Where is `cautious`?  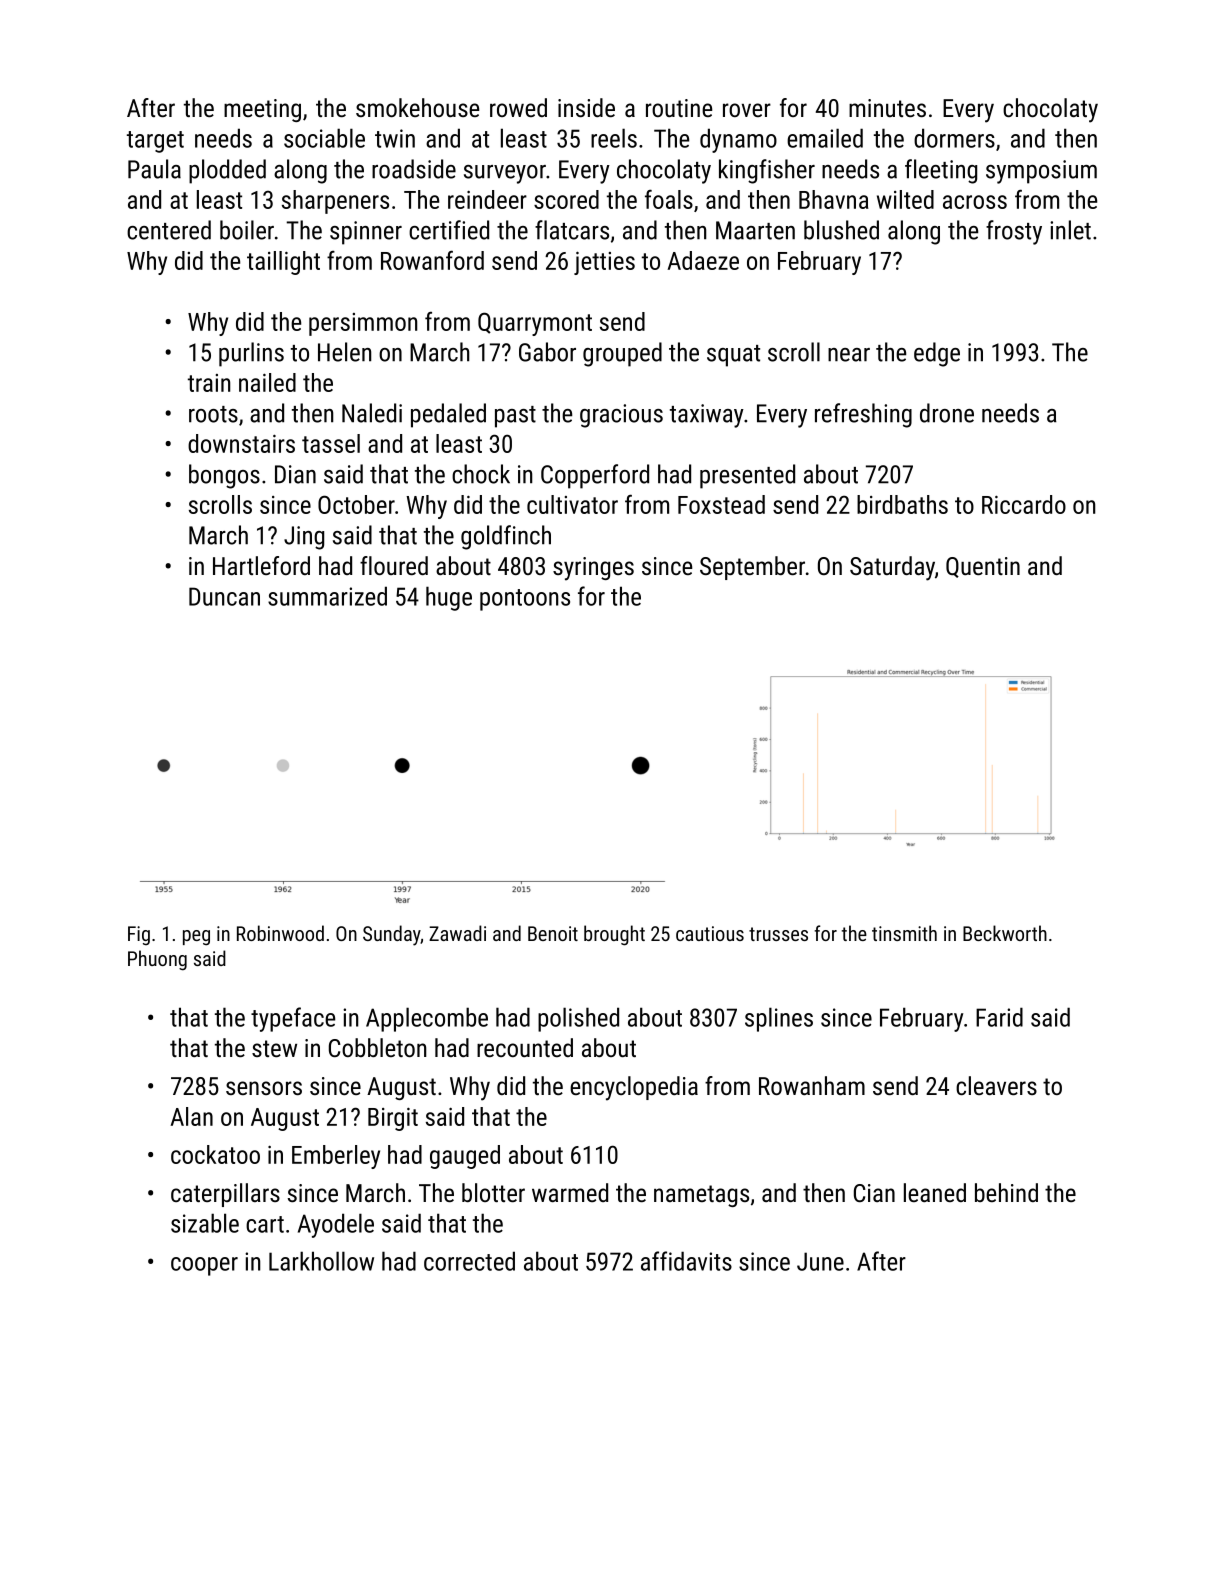
cautious is located at coordinates (710, 933).
